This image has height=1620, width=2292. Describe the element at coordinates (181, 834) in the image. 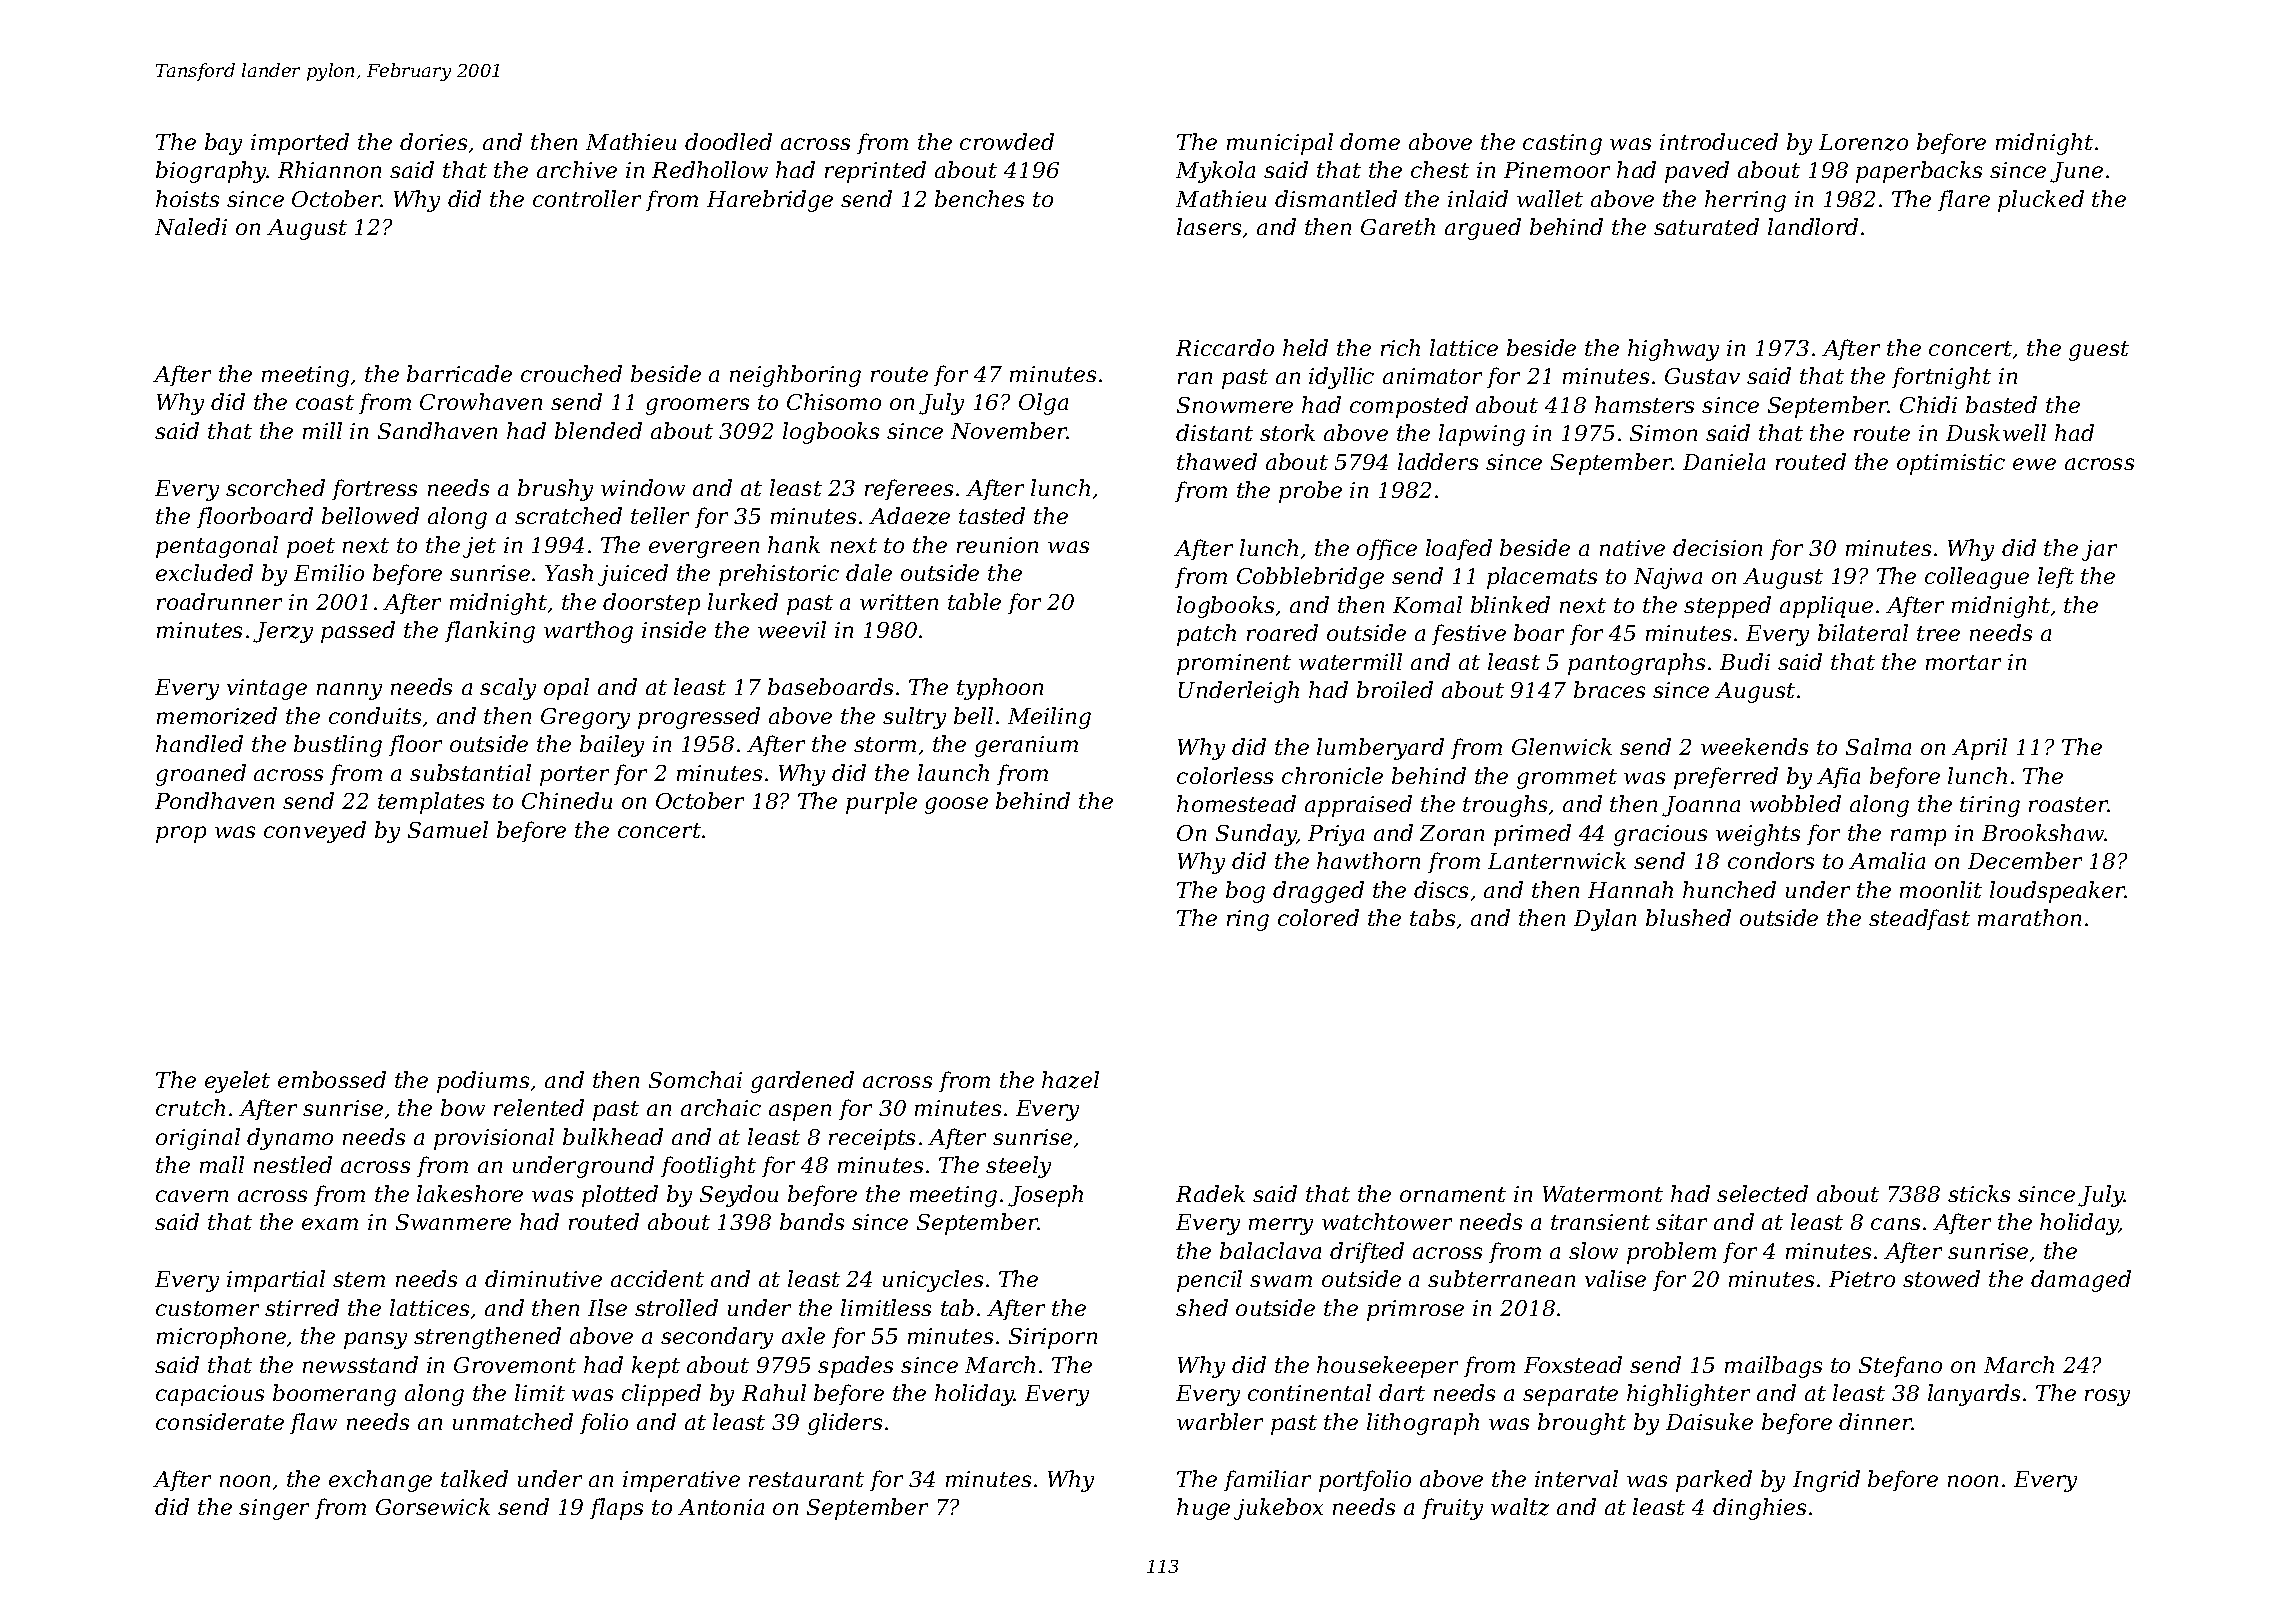

I see `prop` at that location.
